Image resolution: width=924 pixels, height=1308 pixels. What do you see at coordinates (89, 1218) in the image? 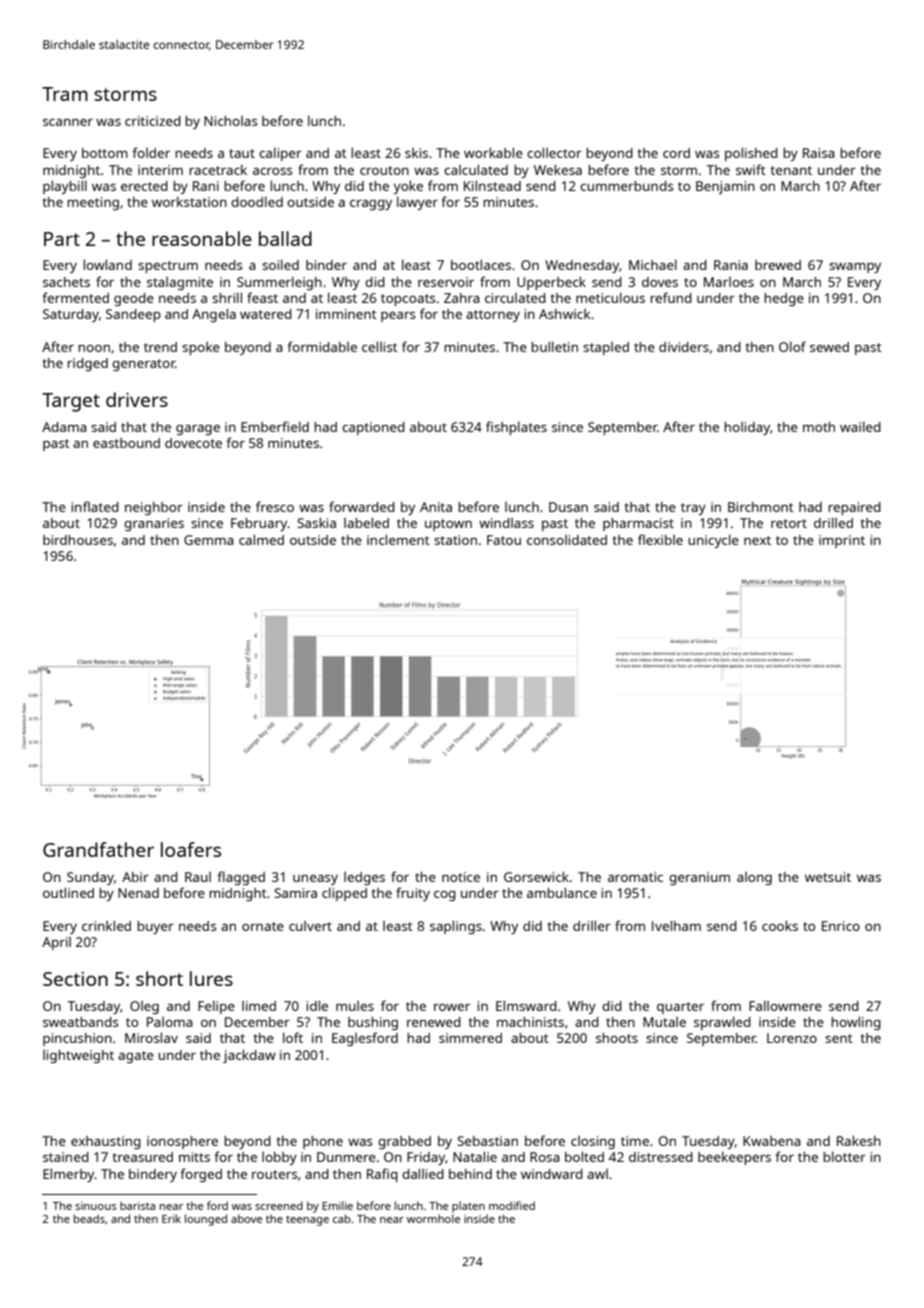
I see `beads` at bounding box center [89, 1218].
